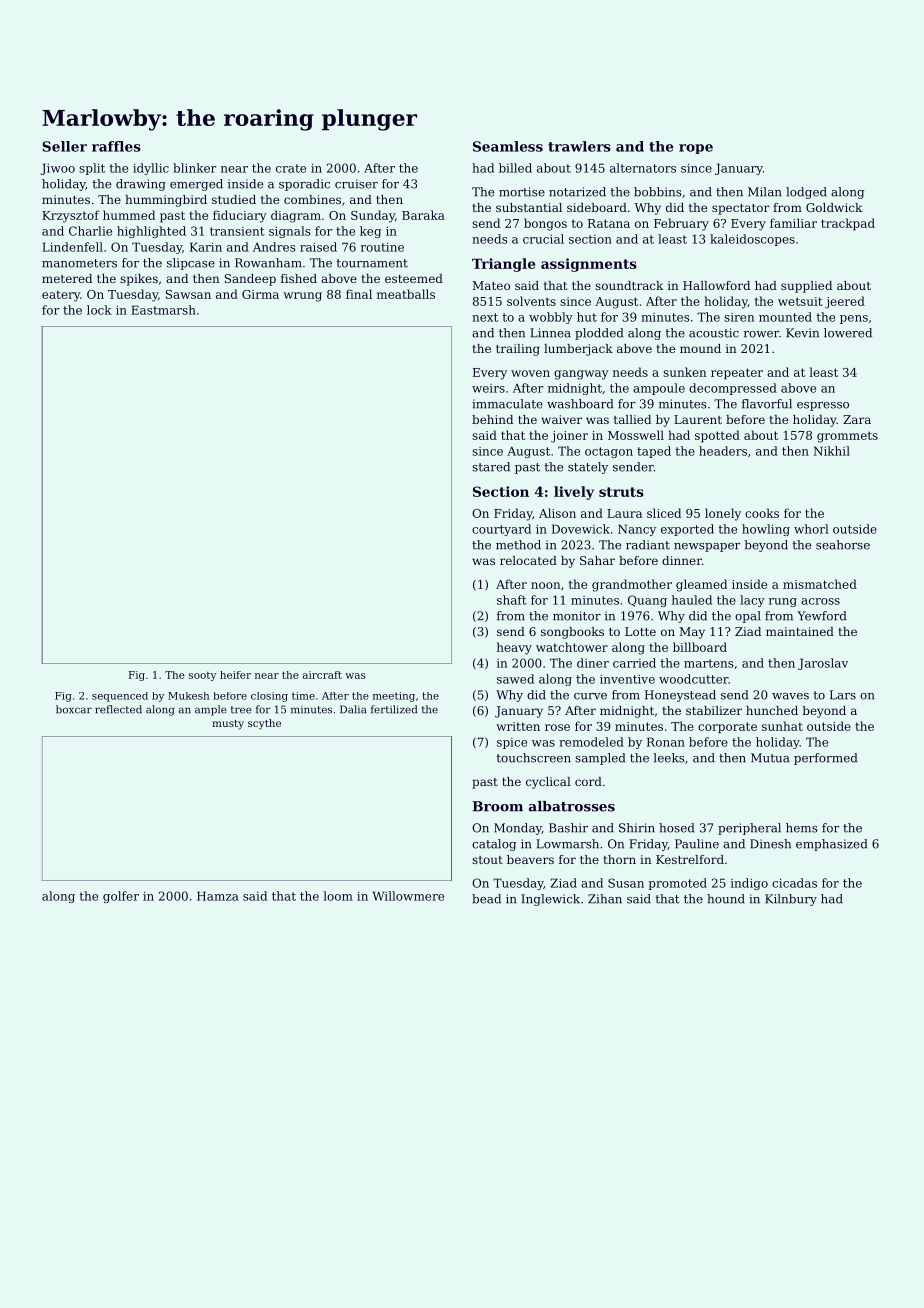 The width and height of the screenshot is (924, 1308). Describe the element at coordinates (356, 184) in the screenshot. I see `cruiser` at that location.
